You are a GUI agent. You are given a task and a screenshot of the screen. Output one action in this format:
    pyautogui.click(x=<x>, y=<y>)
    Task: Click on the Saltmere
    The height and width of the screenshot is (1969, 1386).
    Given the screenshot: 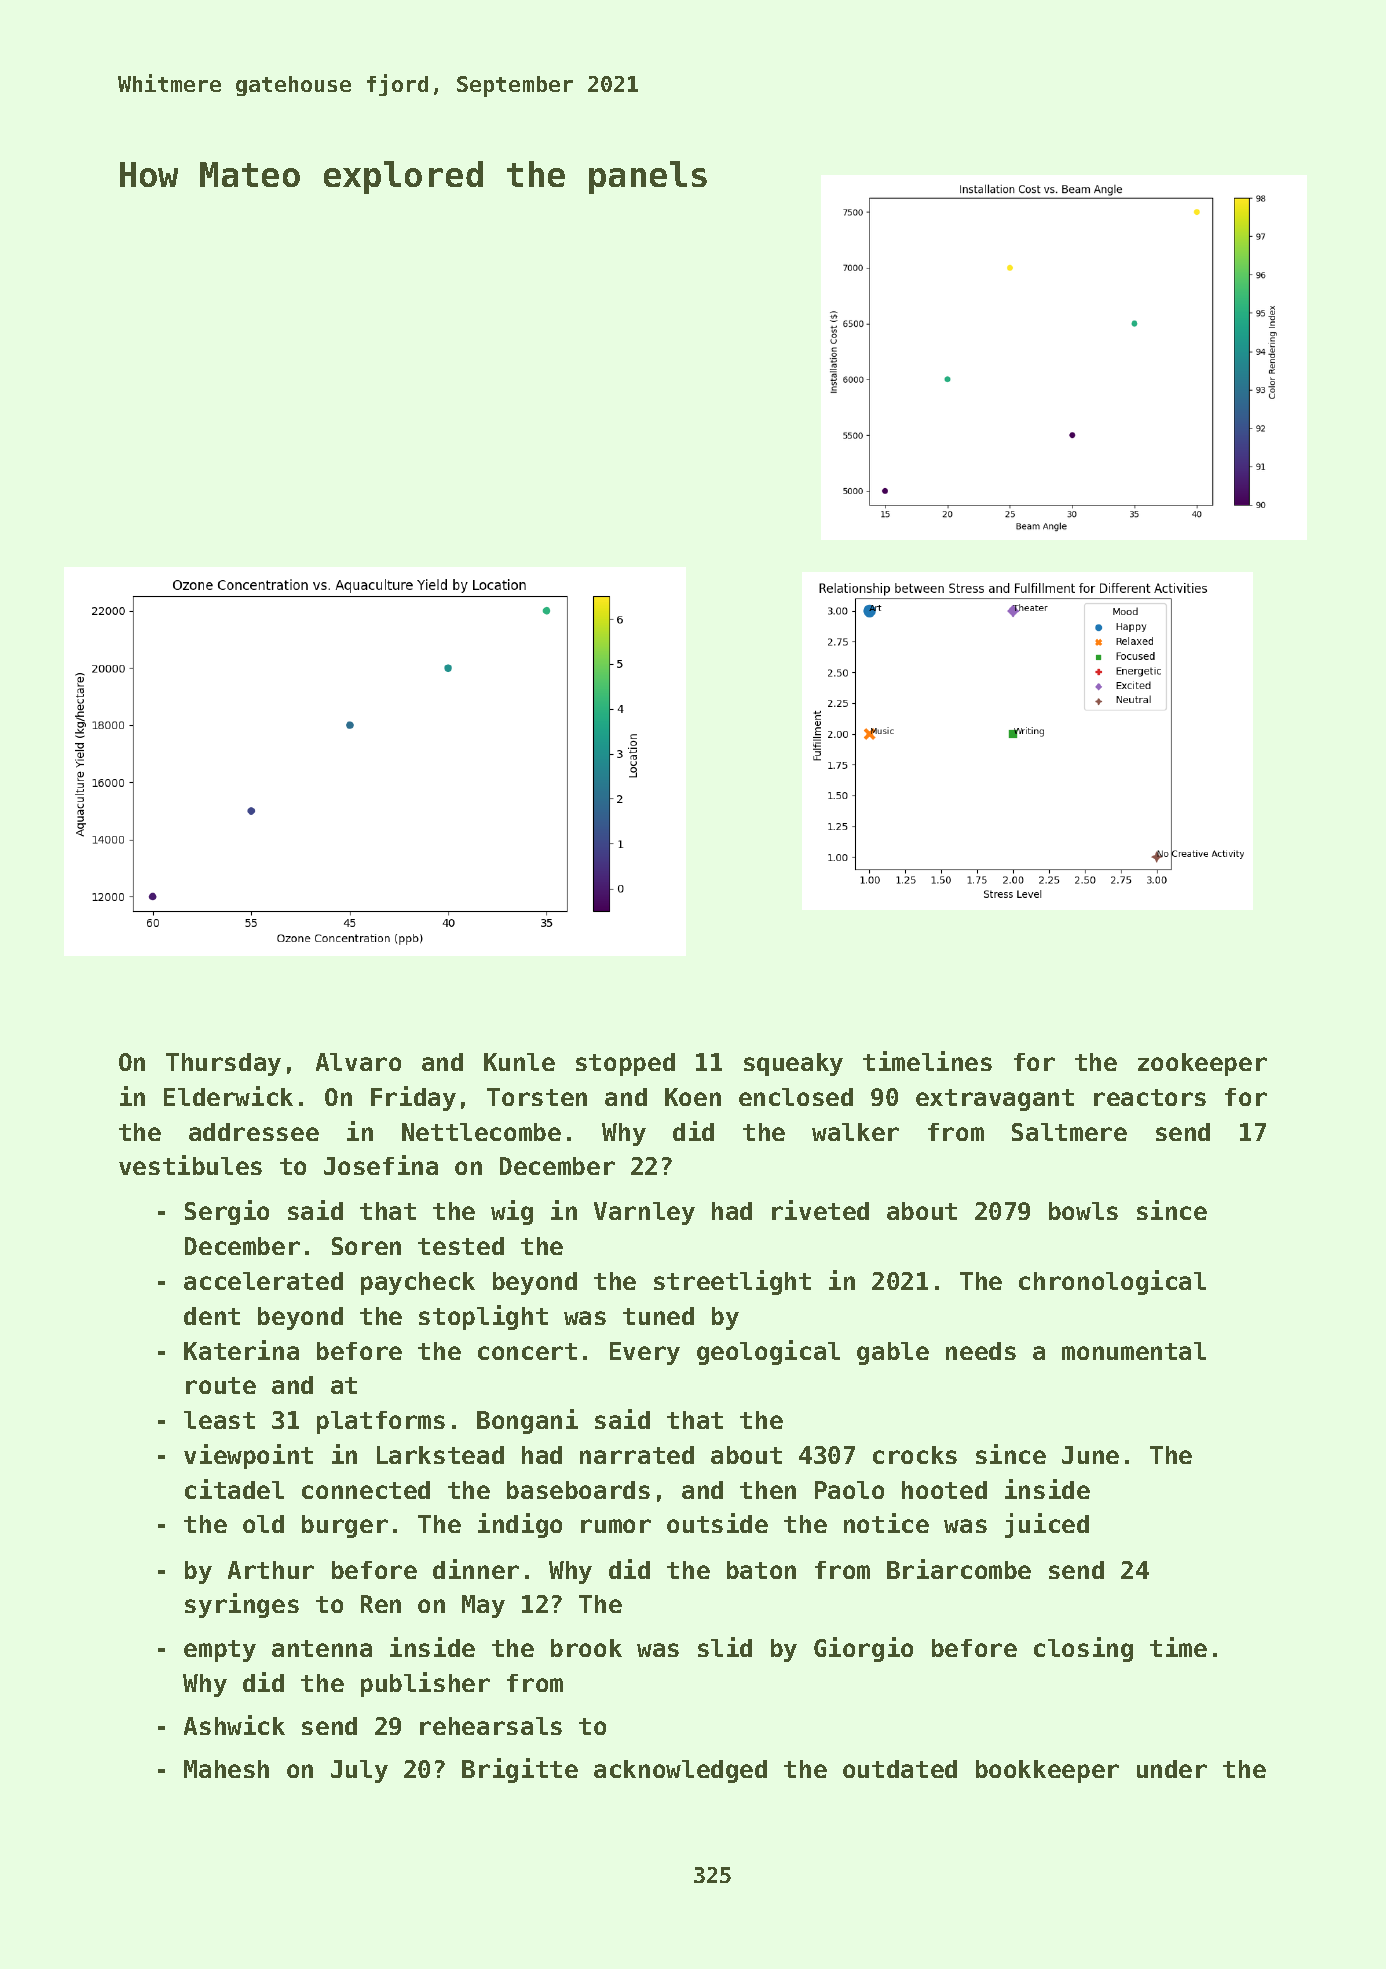 What is the action you would take?
    pyautogui.click(x=1069, y=1132)
